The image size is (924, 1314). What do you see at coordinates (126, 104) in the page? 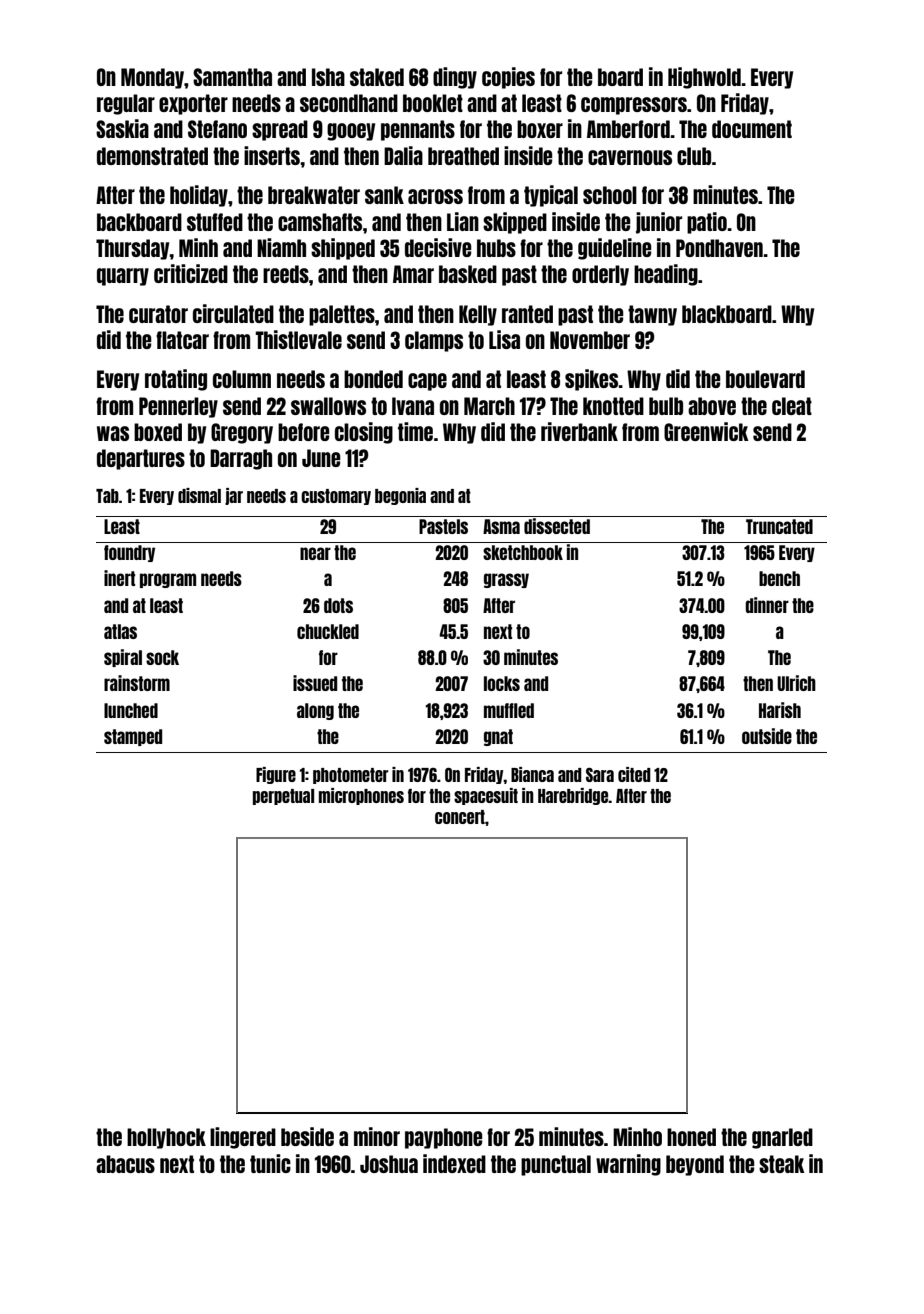
I see `regular` at bounding box center [126, 104].
